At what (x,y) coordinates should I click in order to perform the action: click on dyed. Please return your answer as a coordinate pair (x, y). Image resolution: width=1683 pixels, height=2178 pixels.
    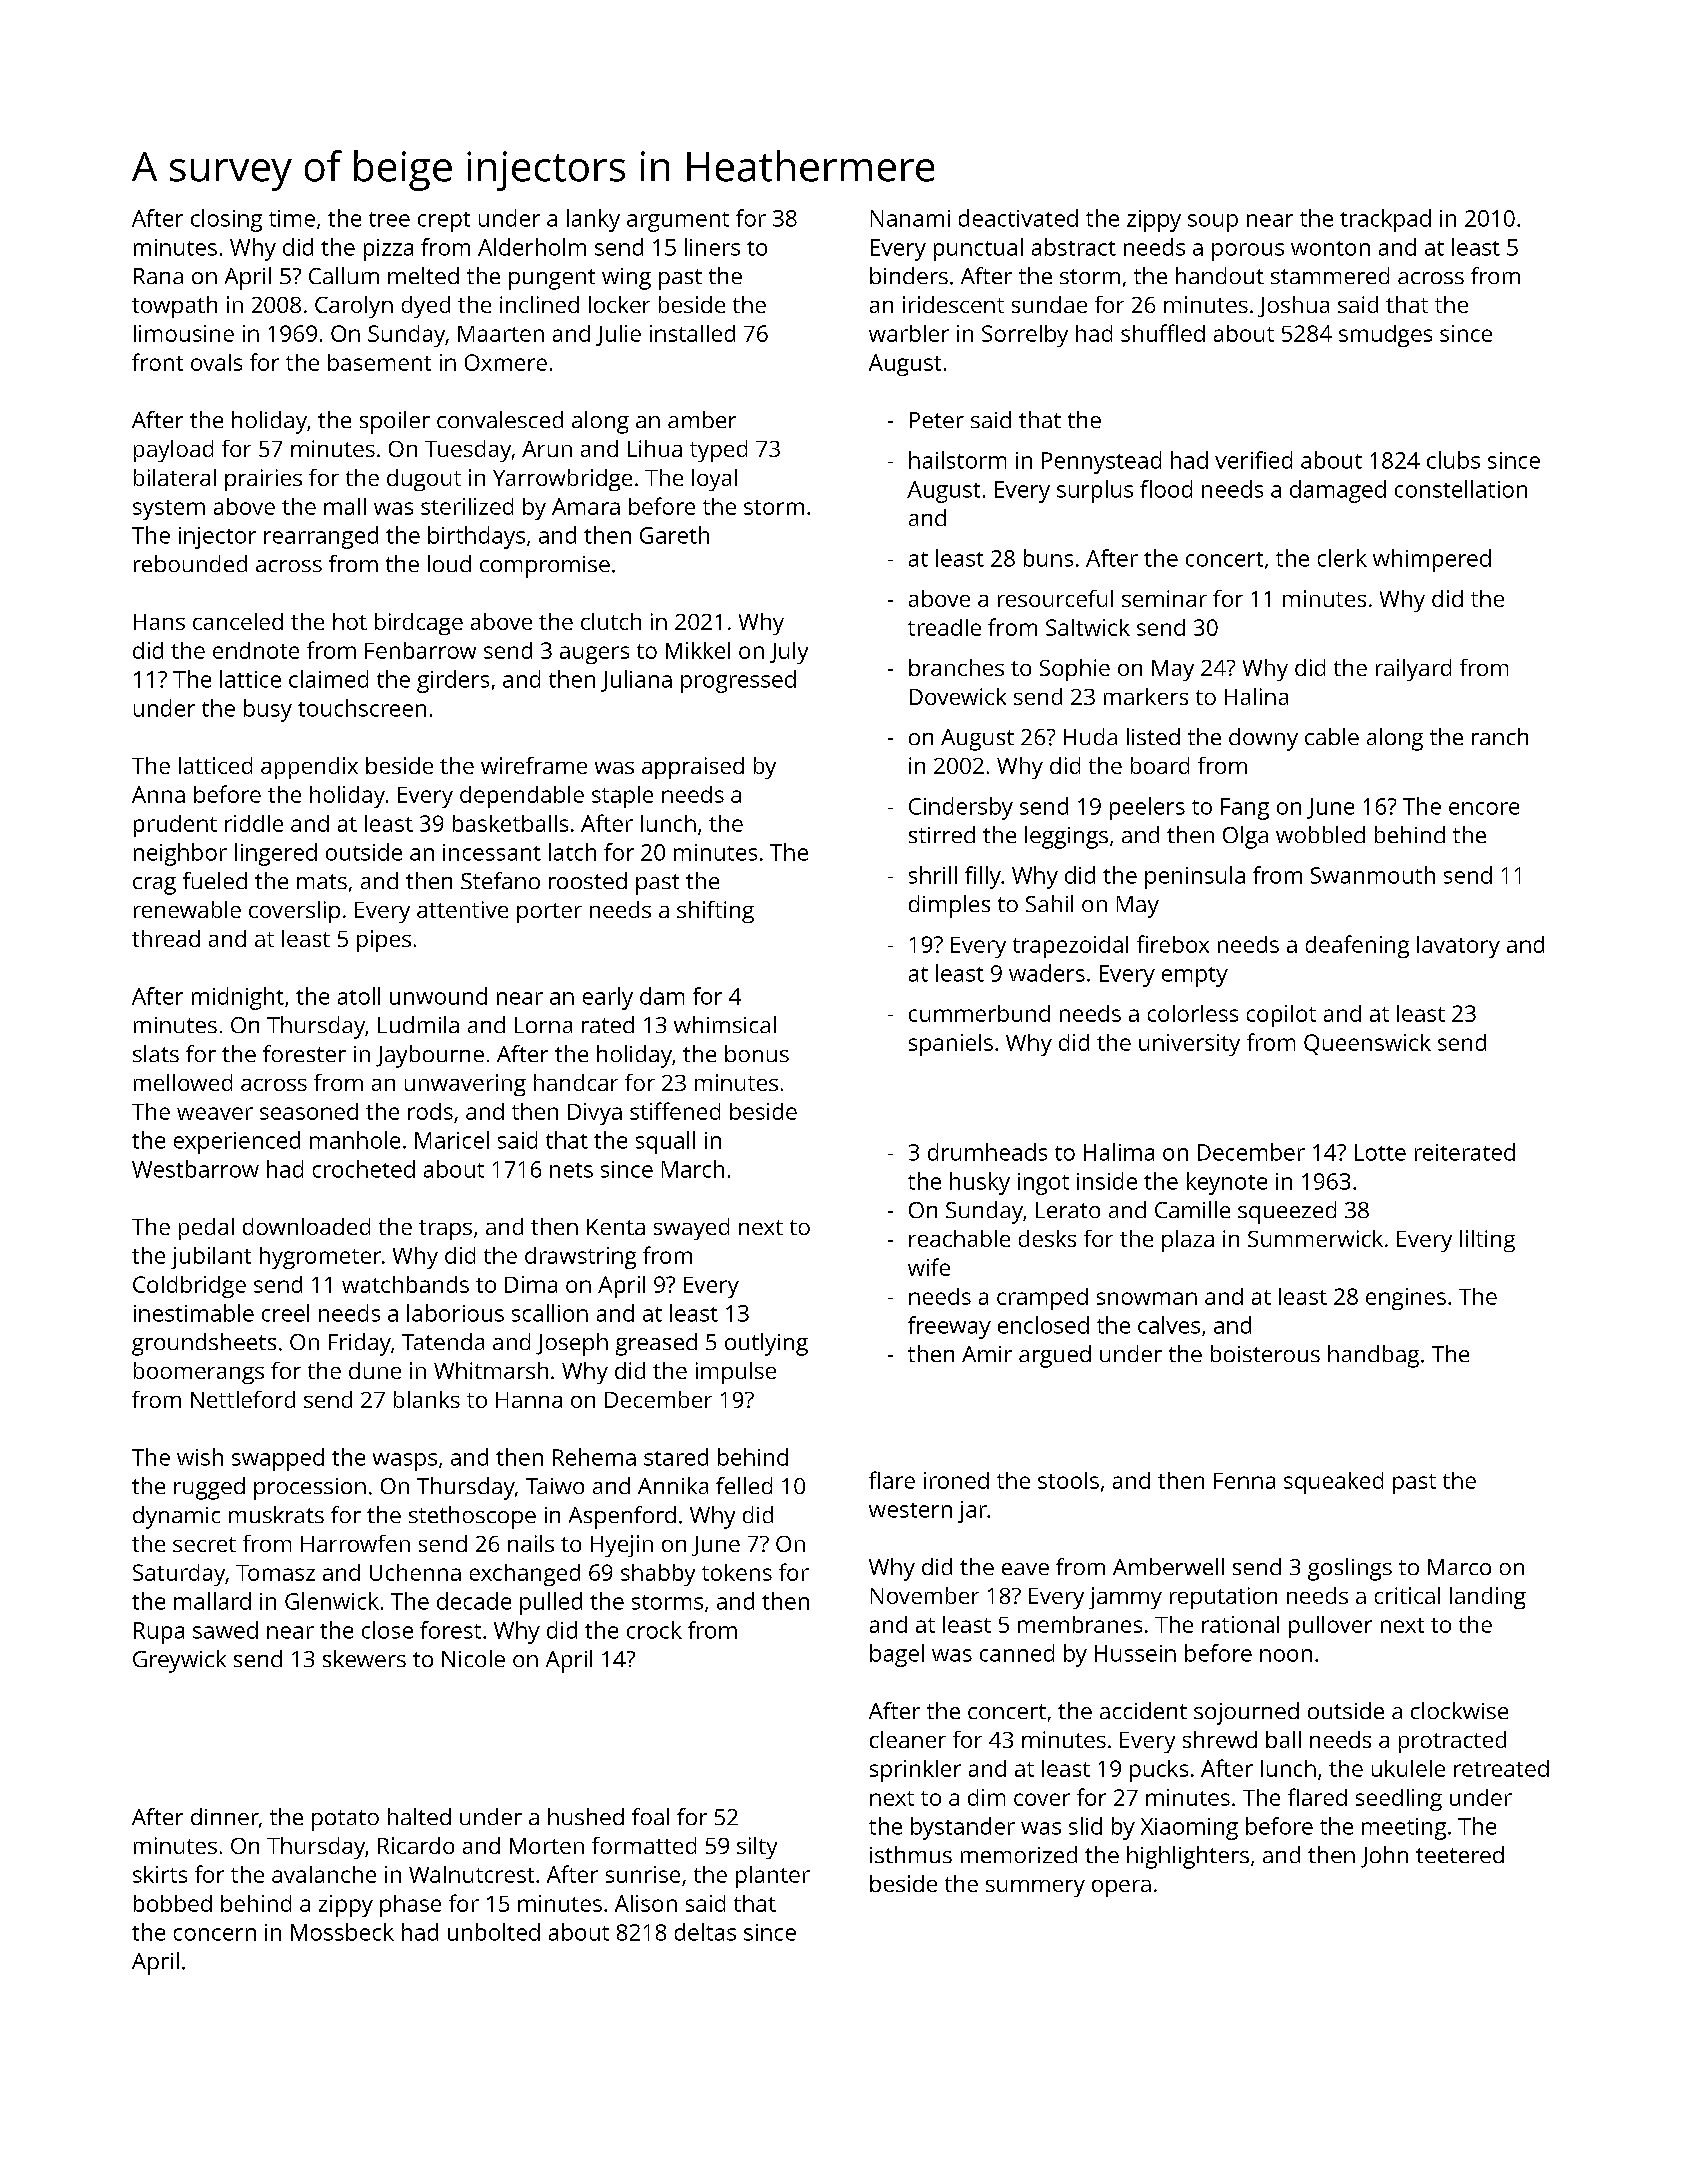
    Looking at the image, I should click on (426, 307).
